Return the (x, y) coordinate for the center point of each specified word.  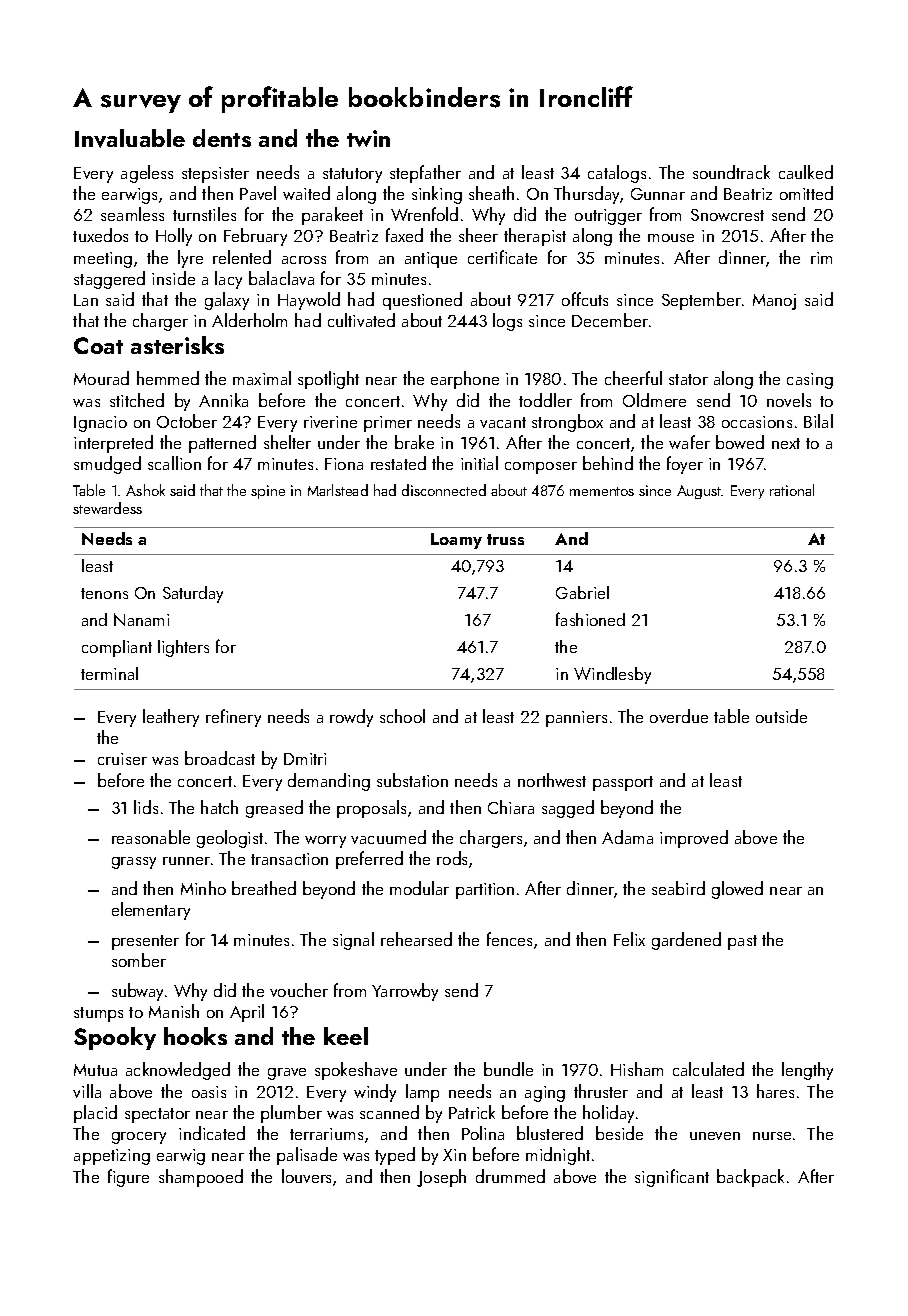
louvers (306, 1176)
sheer (478, 235)
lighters (183, 648)
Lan (86, 300)
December (610, 320)
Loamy (456, 541)
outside (781, 716)
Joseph (441, 1178)
